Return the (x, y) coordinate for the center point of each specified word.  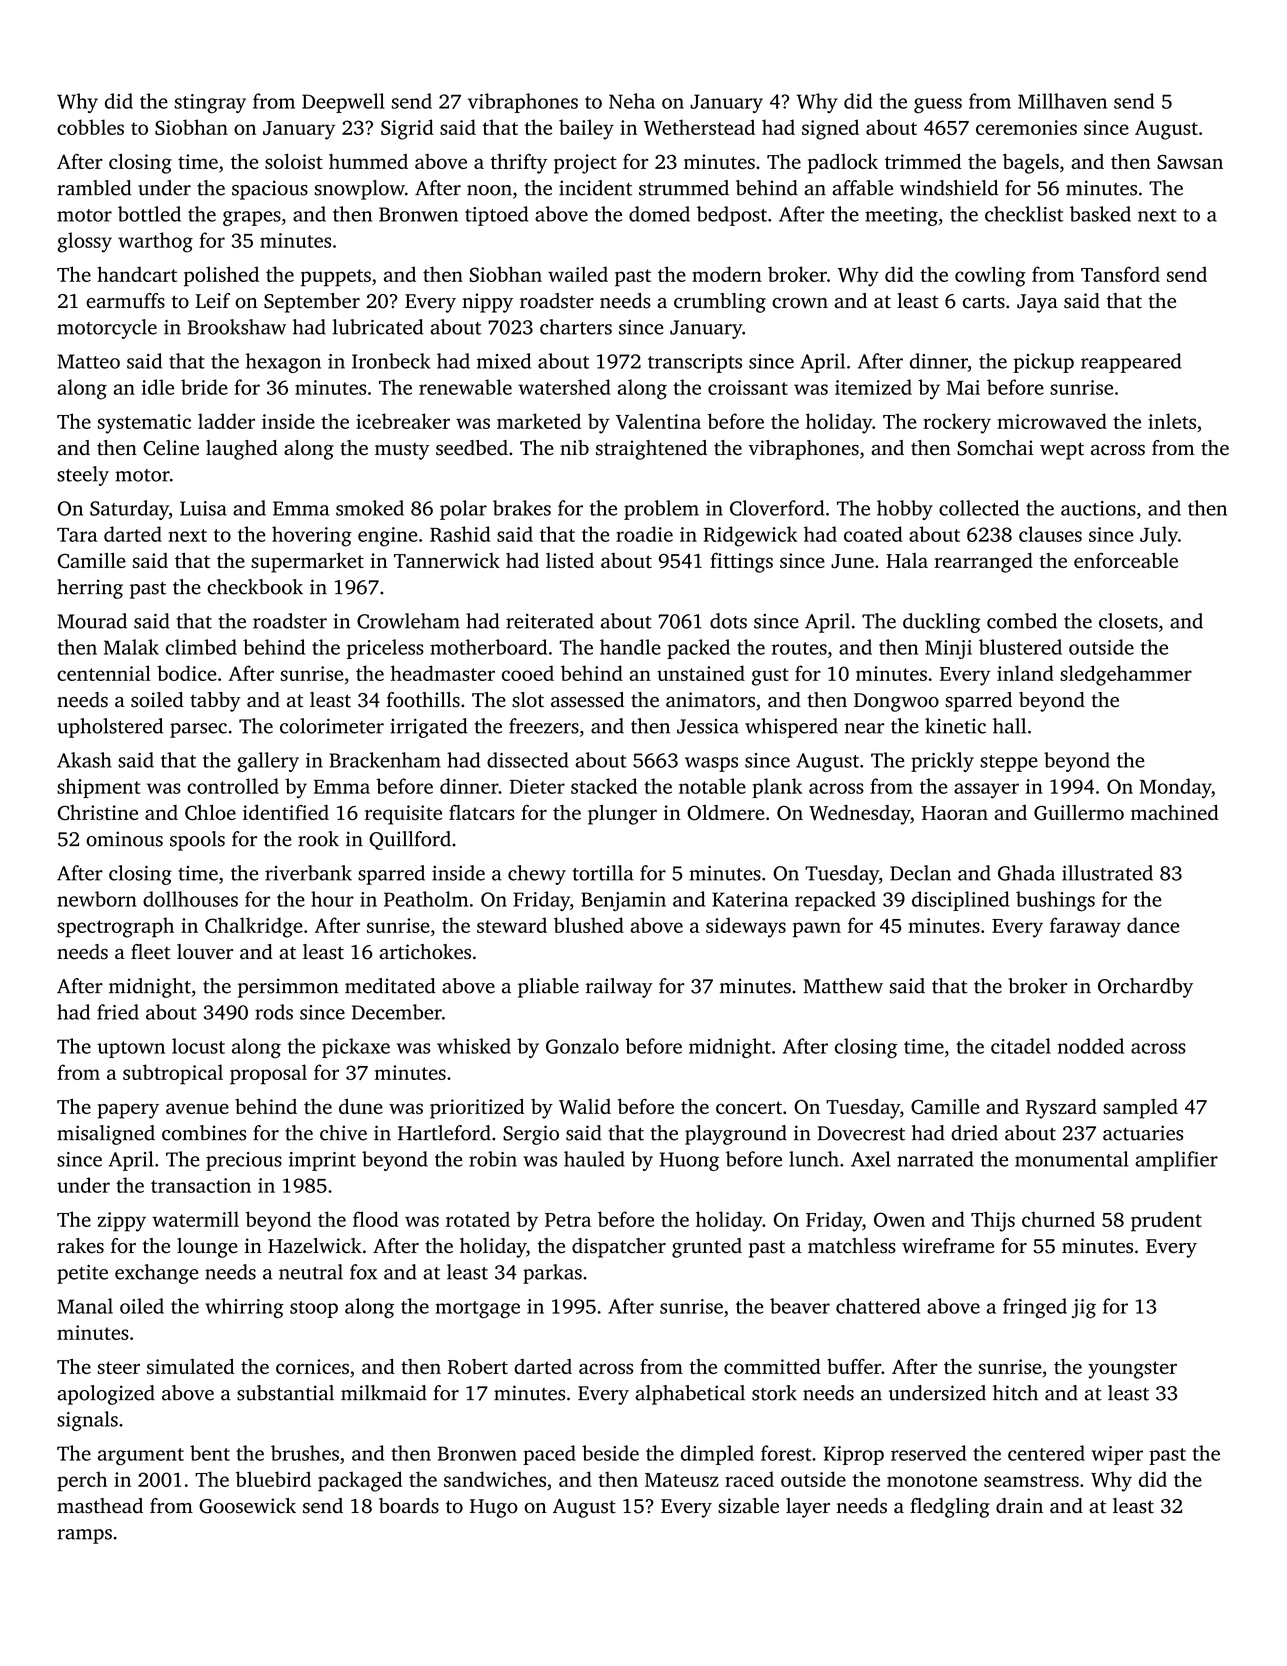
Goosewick (247, 1506)
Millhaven (1062, 101)
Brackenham (385, 760)
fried (118, 1012)
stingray (210, 104)
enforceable (1126, 560)
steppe (1009, 763)
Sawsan (1190, 162)
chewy (537, 875)
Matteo (89, 361)
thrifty (519, 164)
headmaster (443, 673)
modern (727, 274)
